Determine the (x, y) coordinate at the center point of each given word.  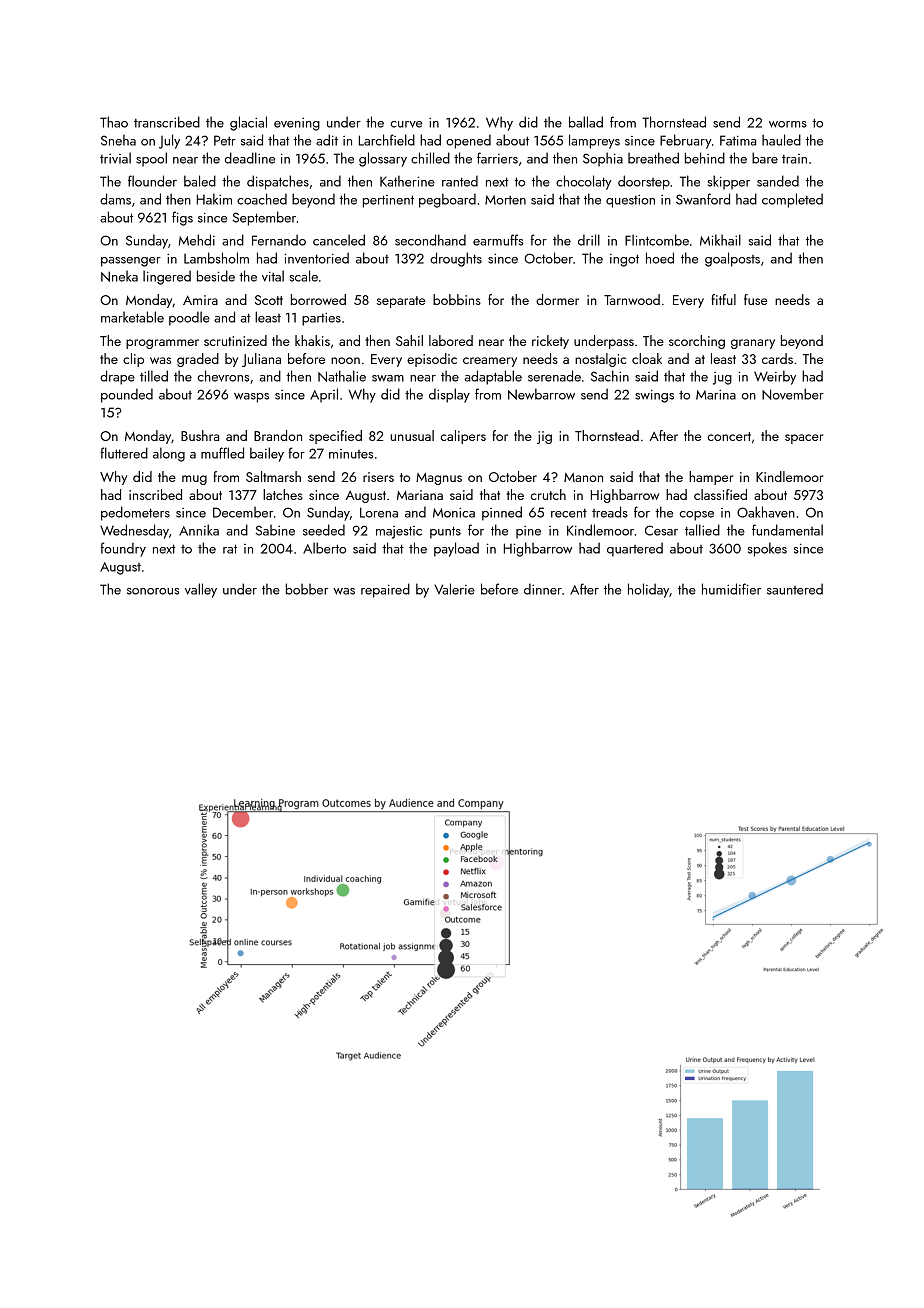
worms (788, 124)
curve (406, 124)
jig (544, 437)
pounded (127, 395)
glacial (248, 123)
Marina (716, 395)
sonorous (153, 591)
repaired (385, 590)
